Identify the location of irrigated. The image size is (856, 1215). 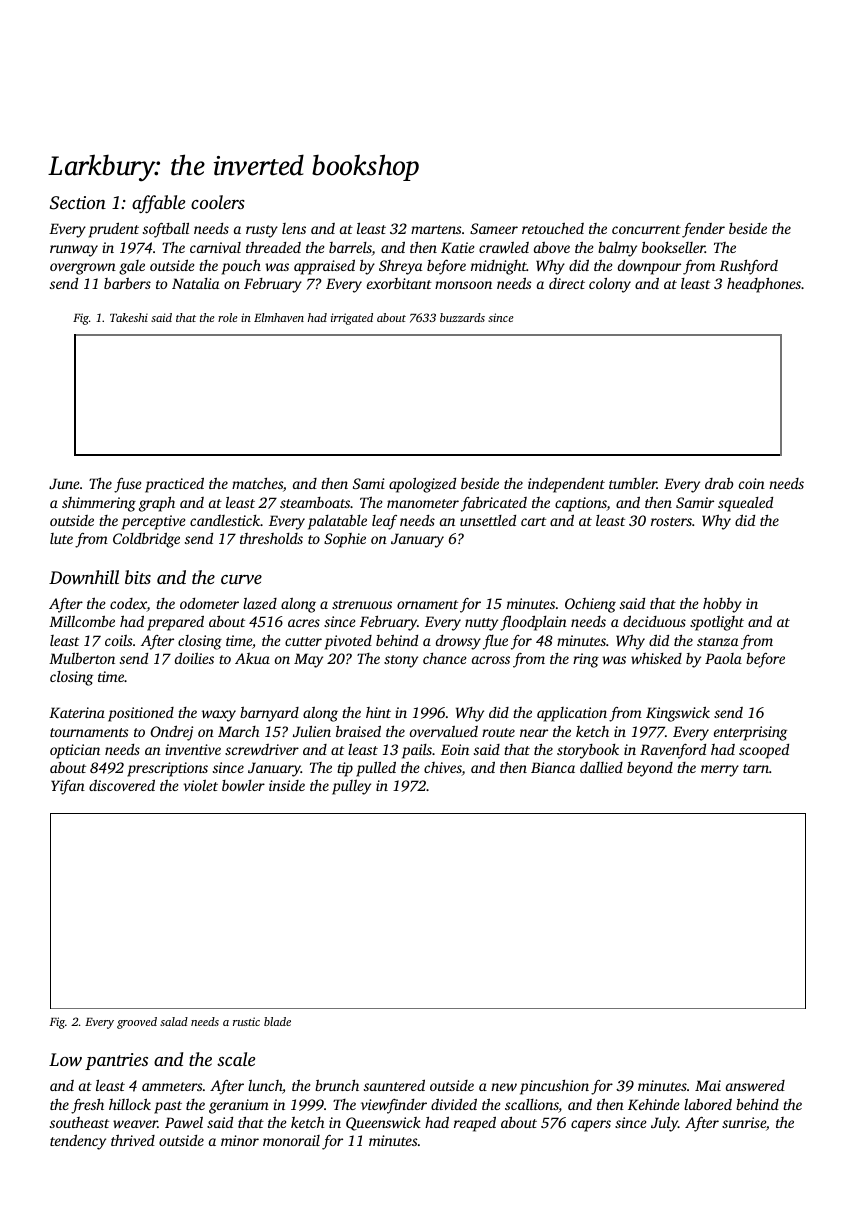
(352, 319).
